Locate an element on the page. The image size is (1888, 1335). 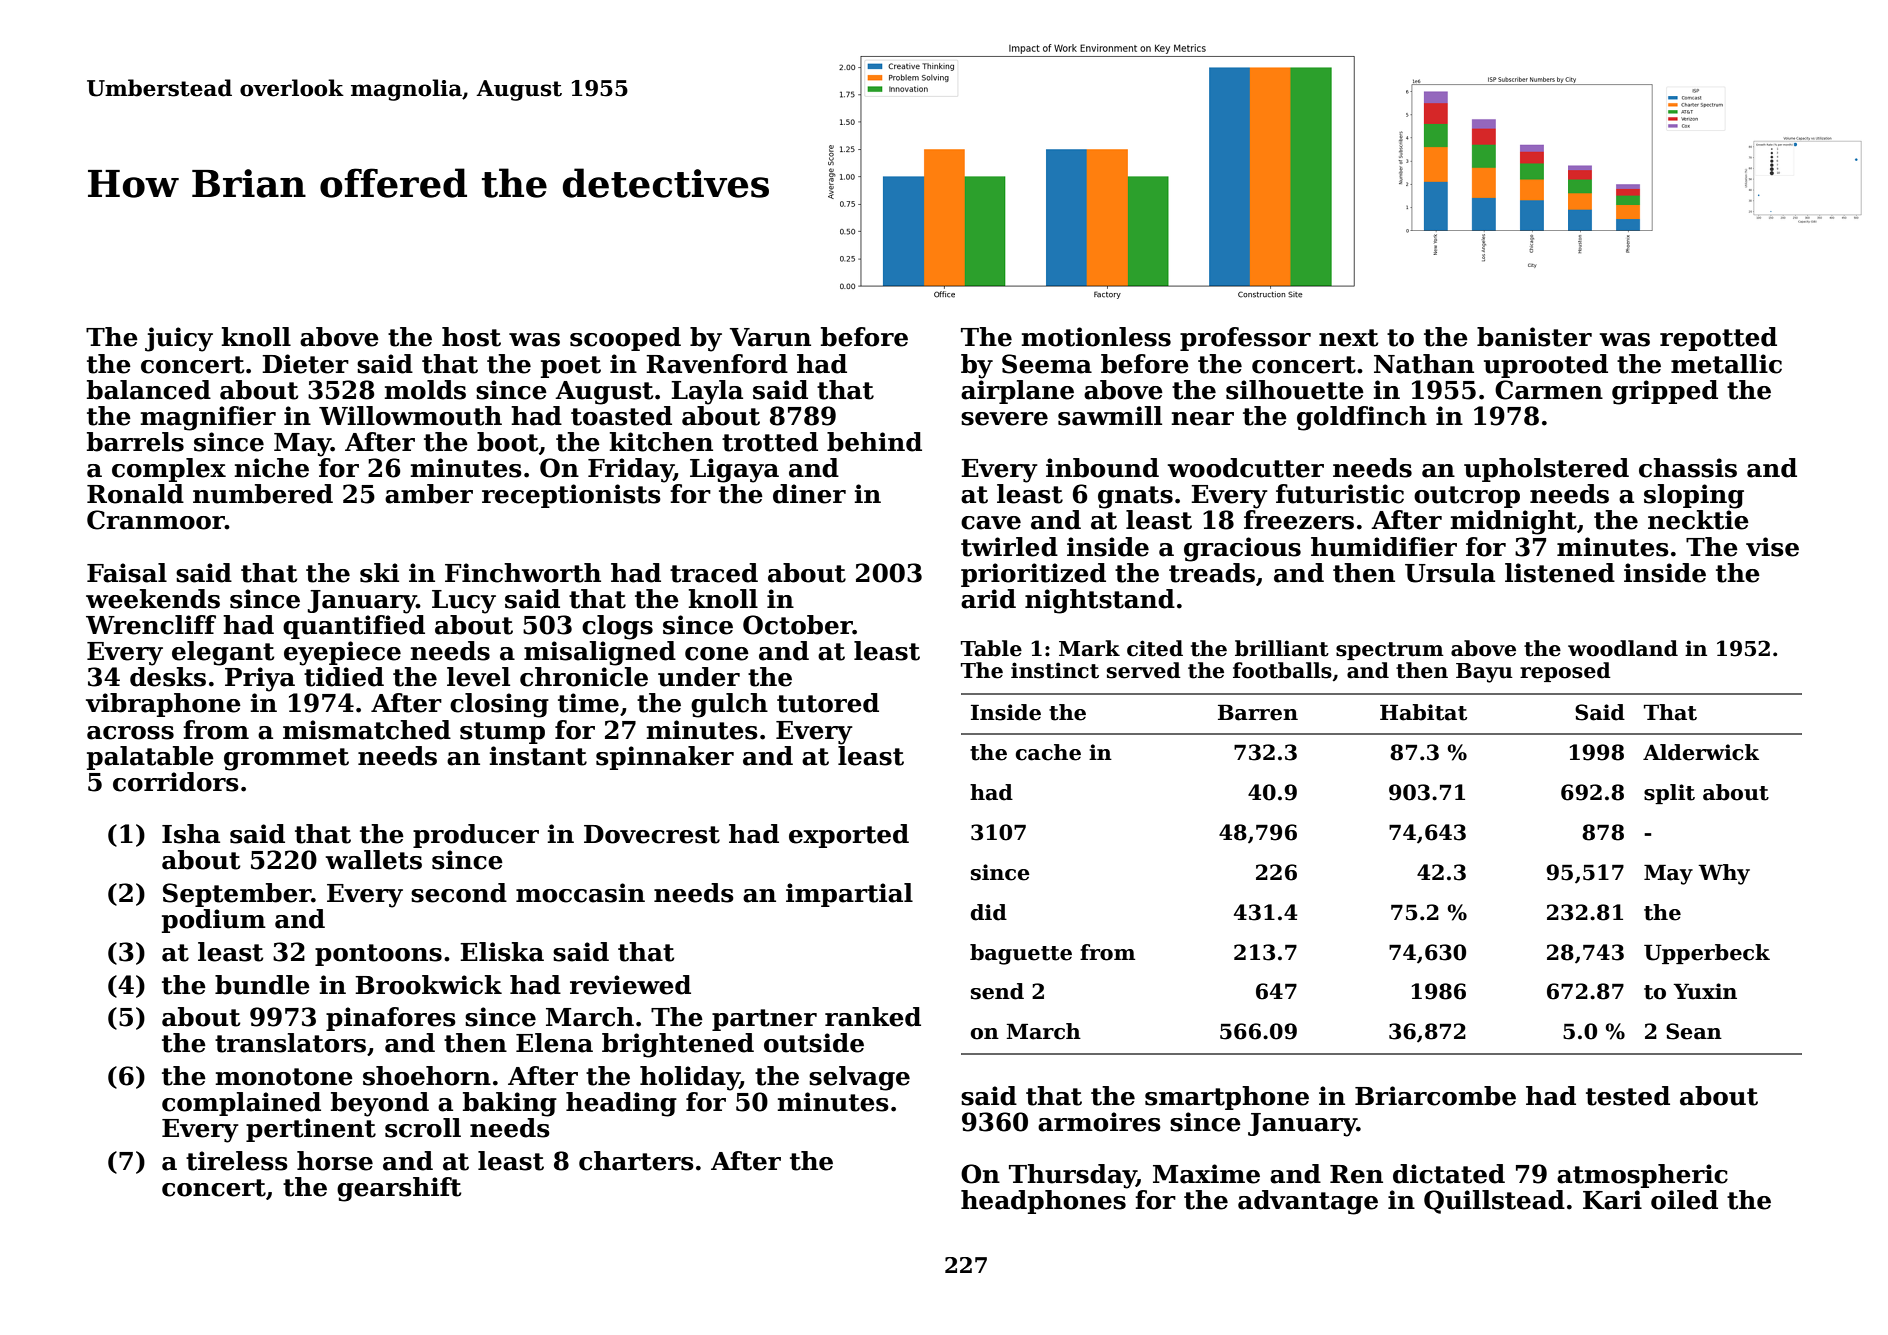
Carmen is located at coordinates (1549, 390).
